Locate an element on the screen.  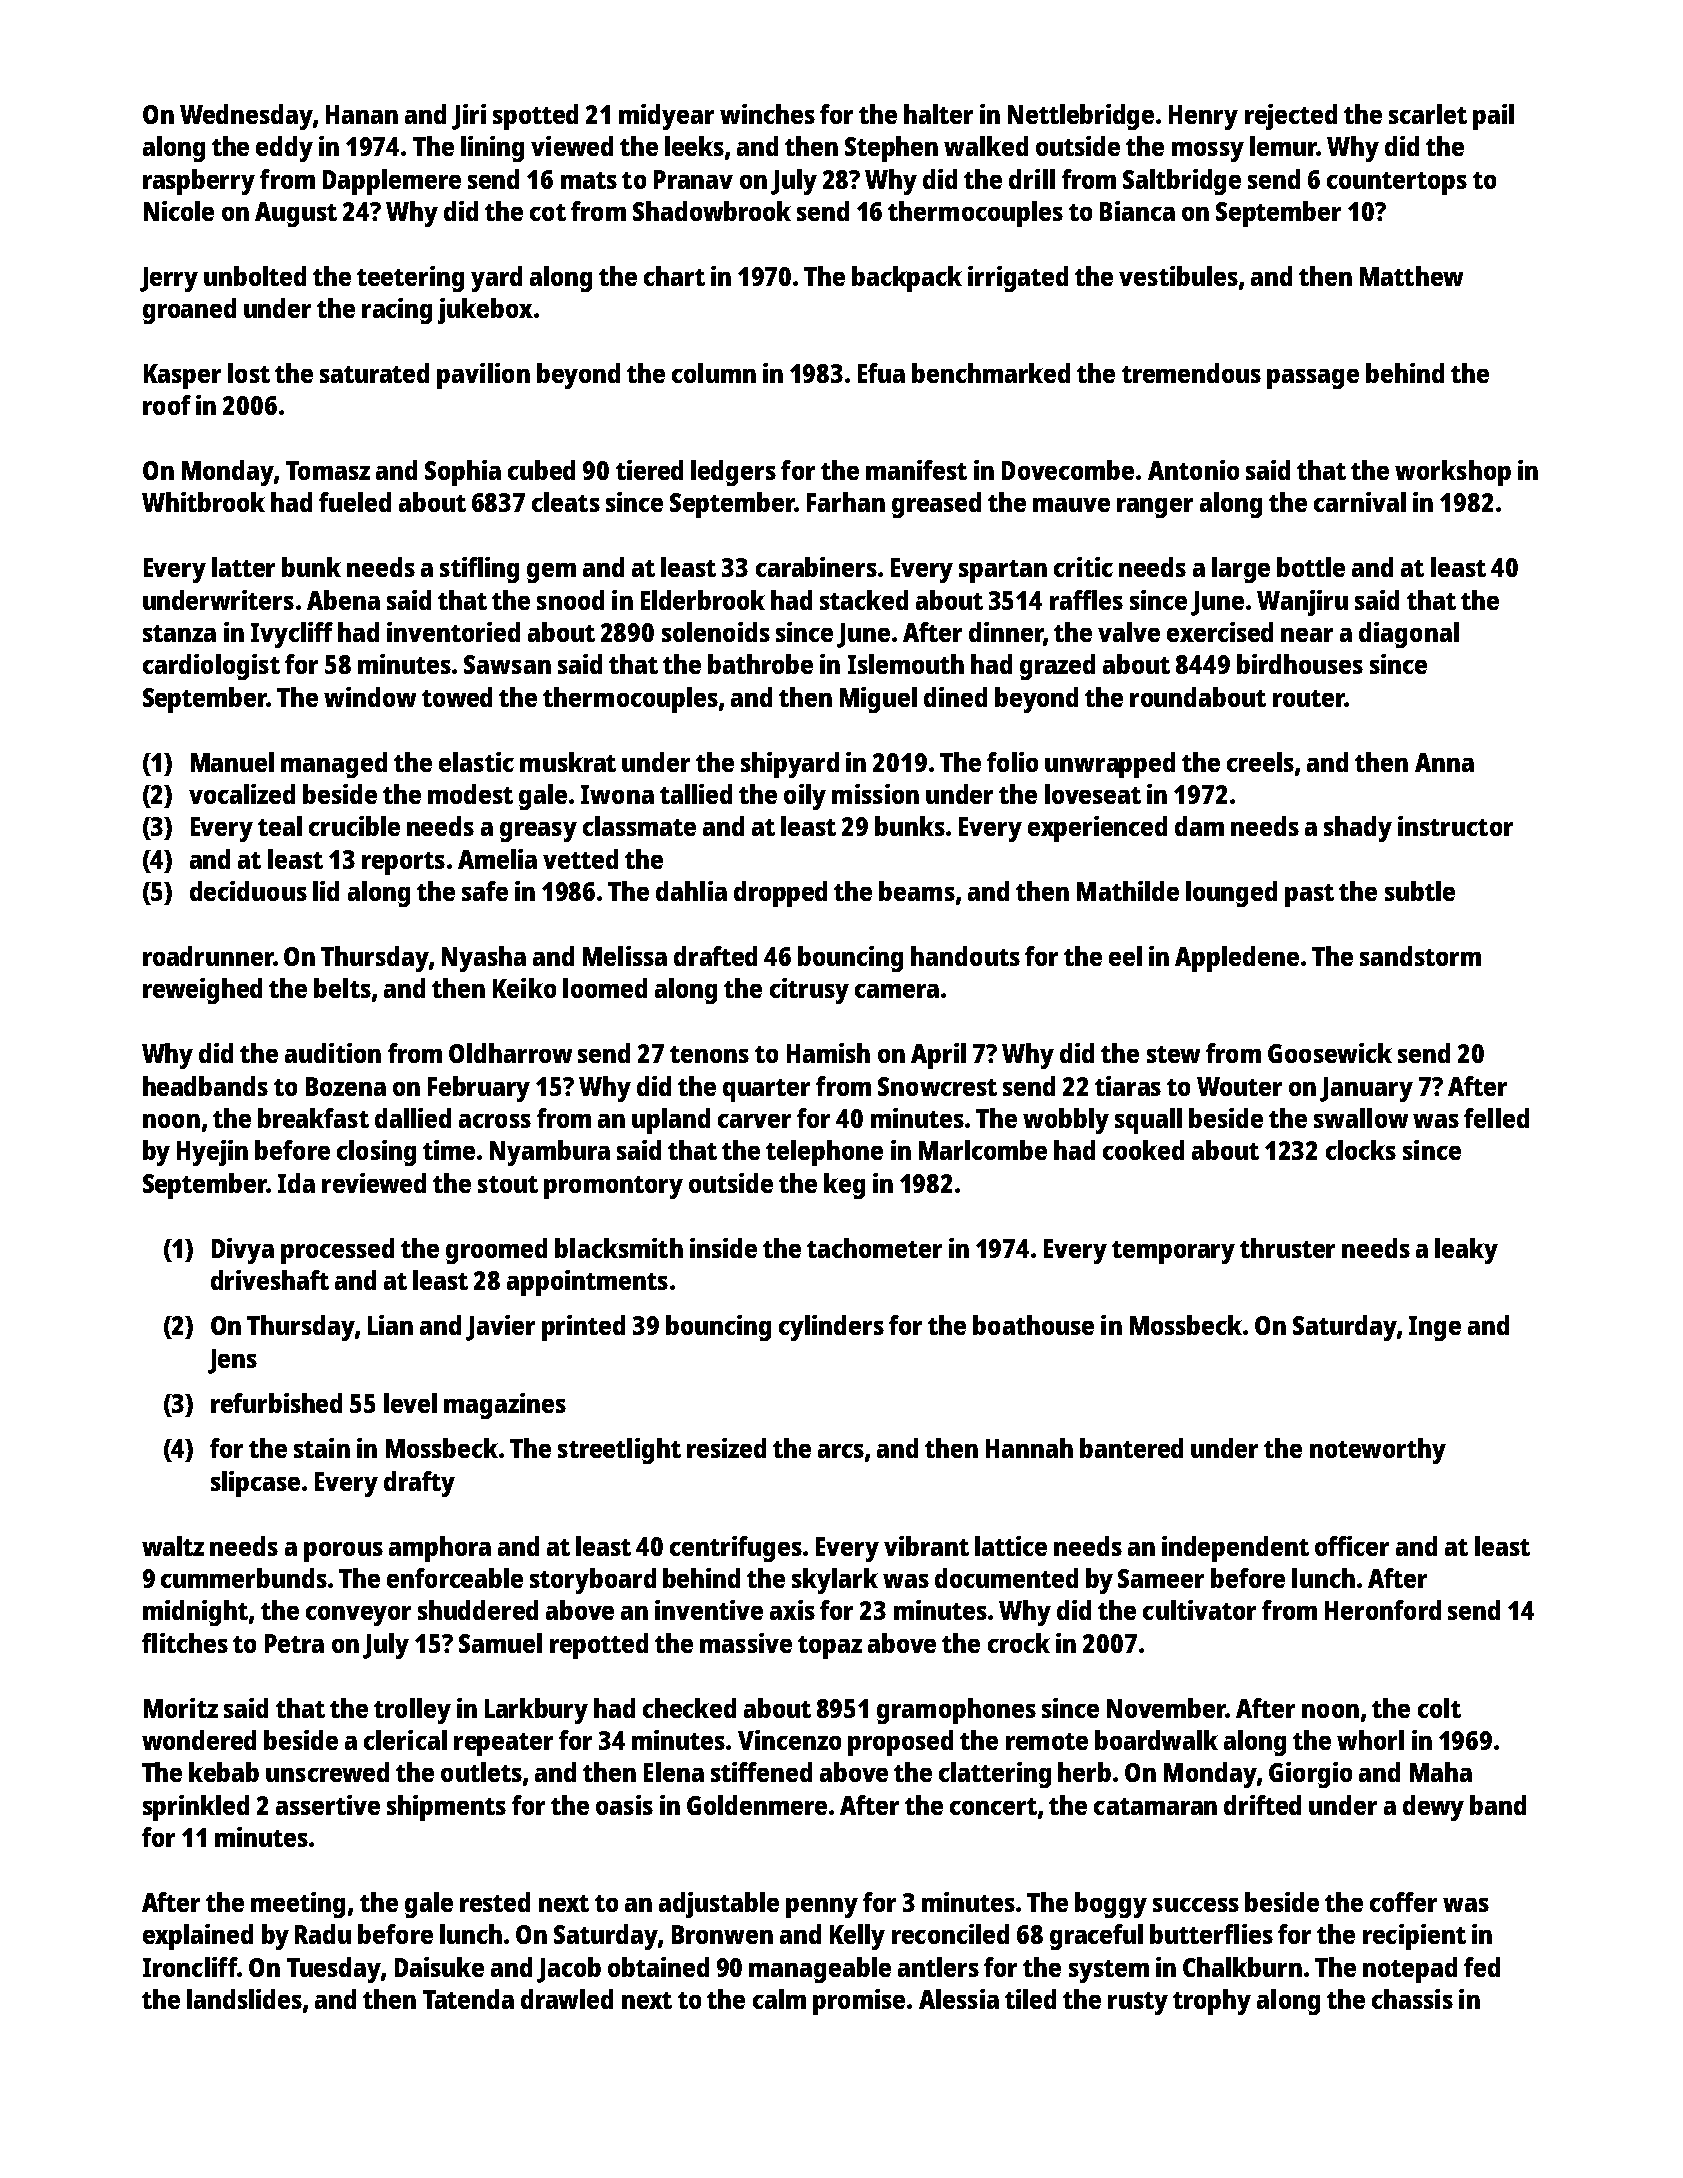
halter is located at coordinates (938, 114).
